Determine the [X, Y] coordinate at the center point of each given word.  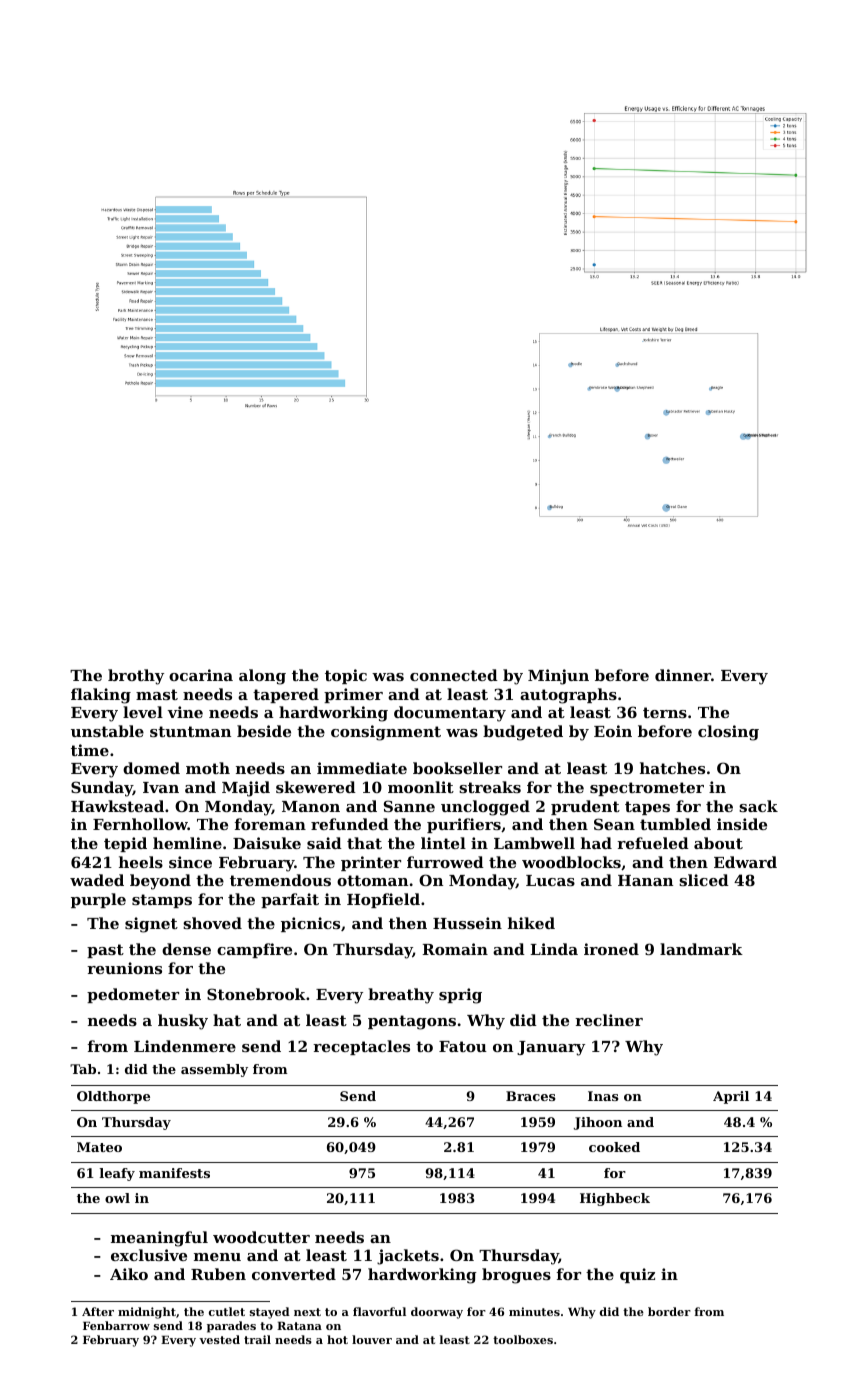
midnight [147, 1313]
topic [346, 676]
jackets [408, 1257]
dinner [683, 675]
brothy [136, 677]
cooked [614, 1147]
